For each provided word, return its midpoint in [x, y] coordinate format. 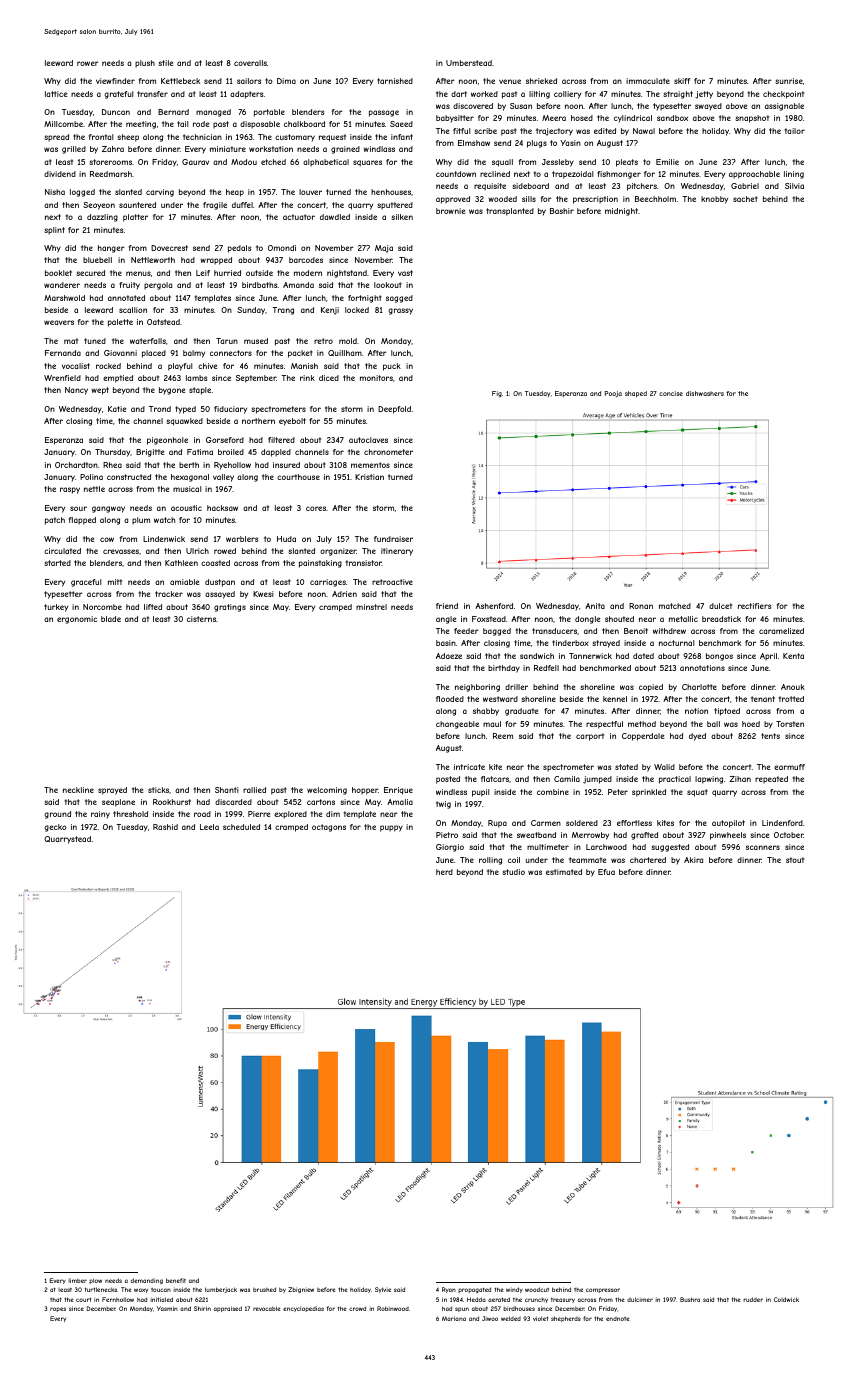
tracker [169, 594]
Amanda [298, 285]
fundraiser [393, 539]
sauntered [137, 205]
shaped [636, 394]
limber [77, 1280]
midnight [622, 212]
